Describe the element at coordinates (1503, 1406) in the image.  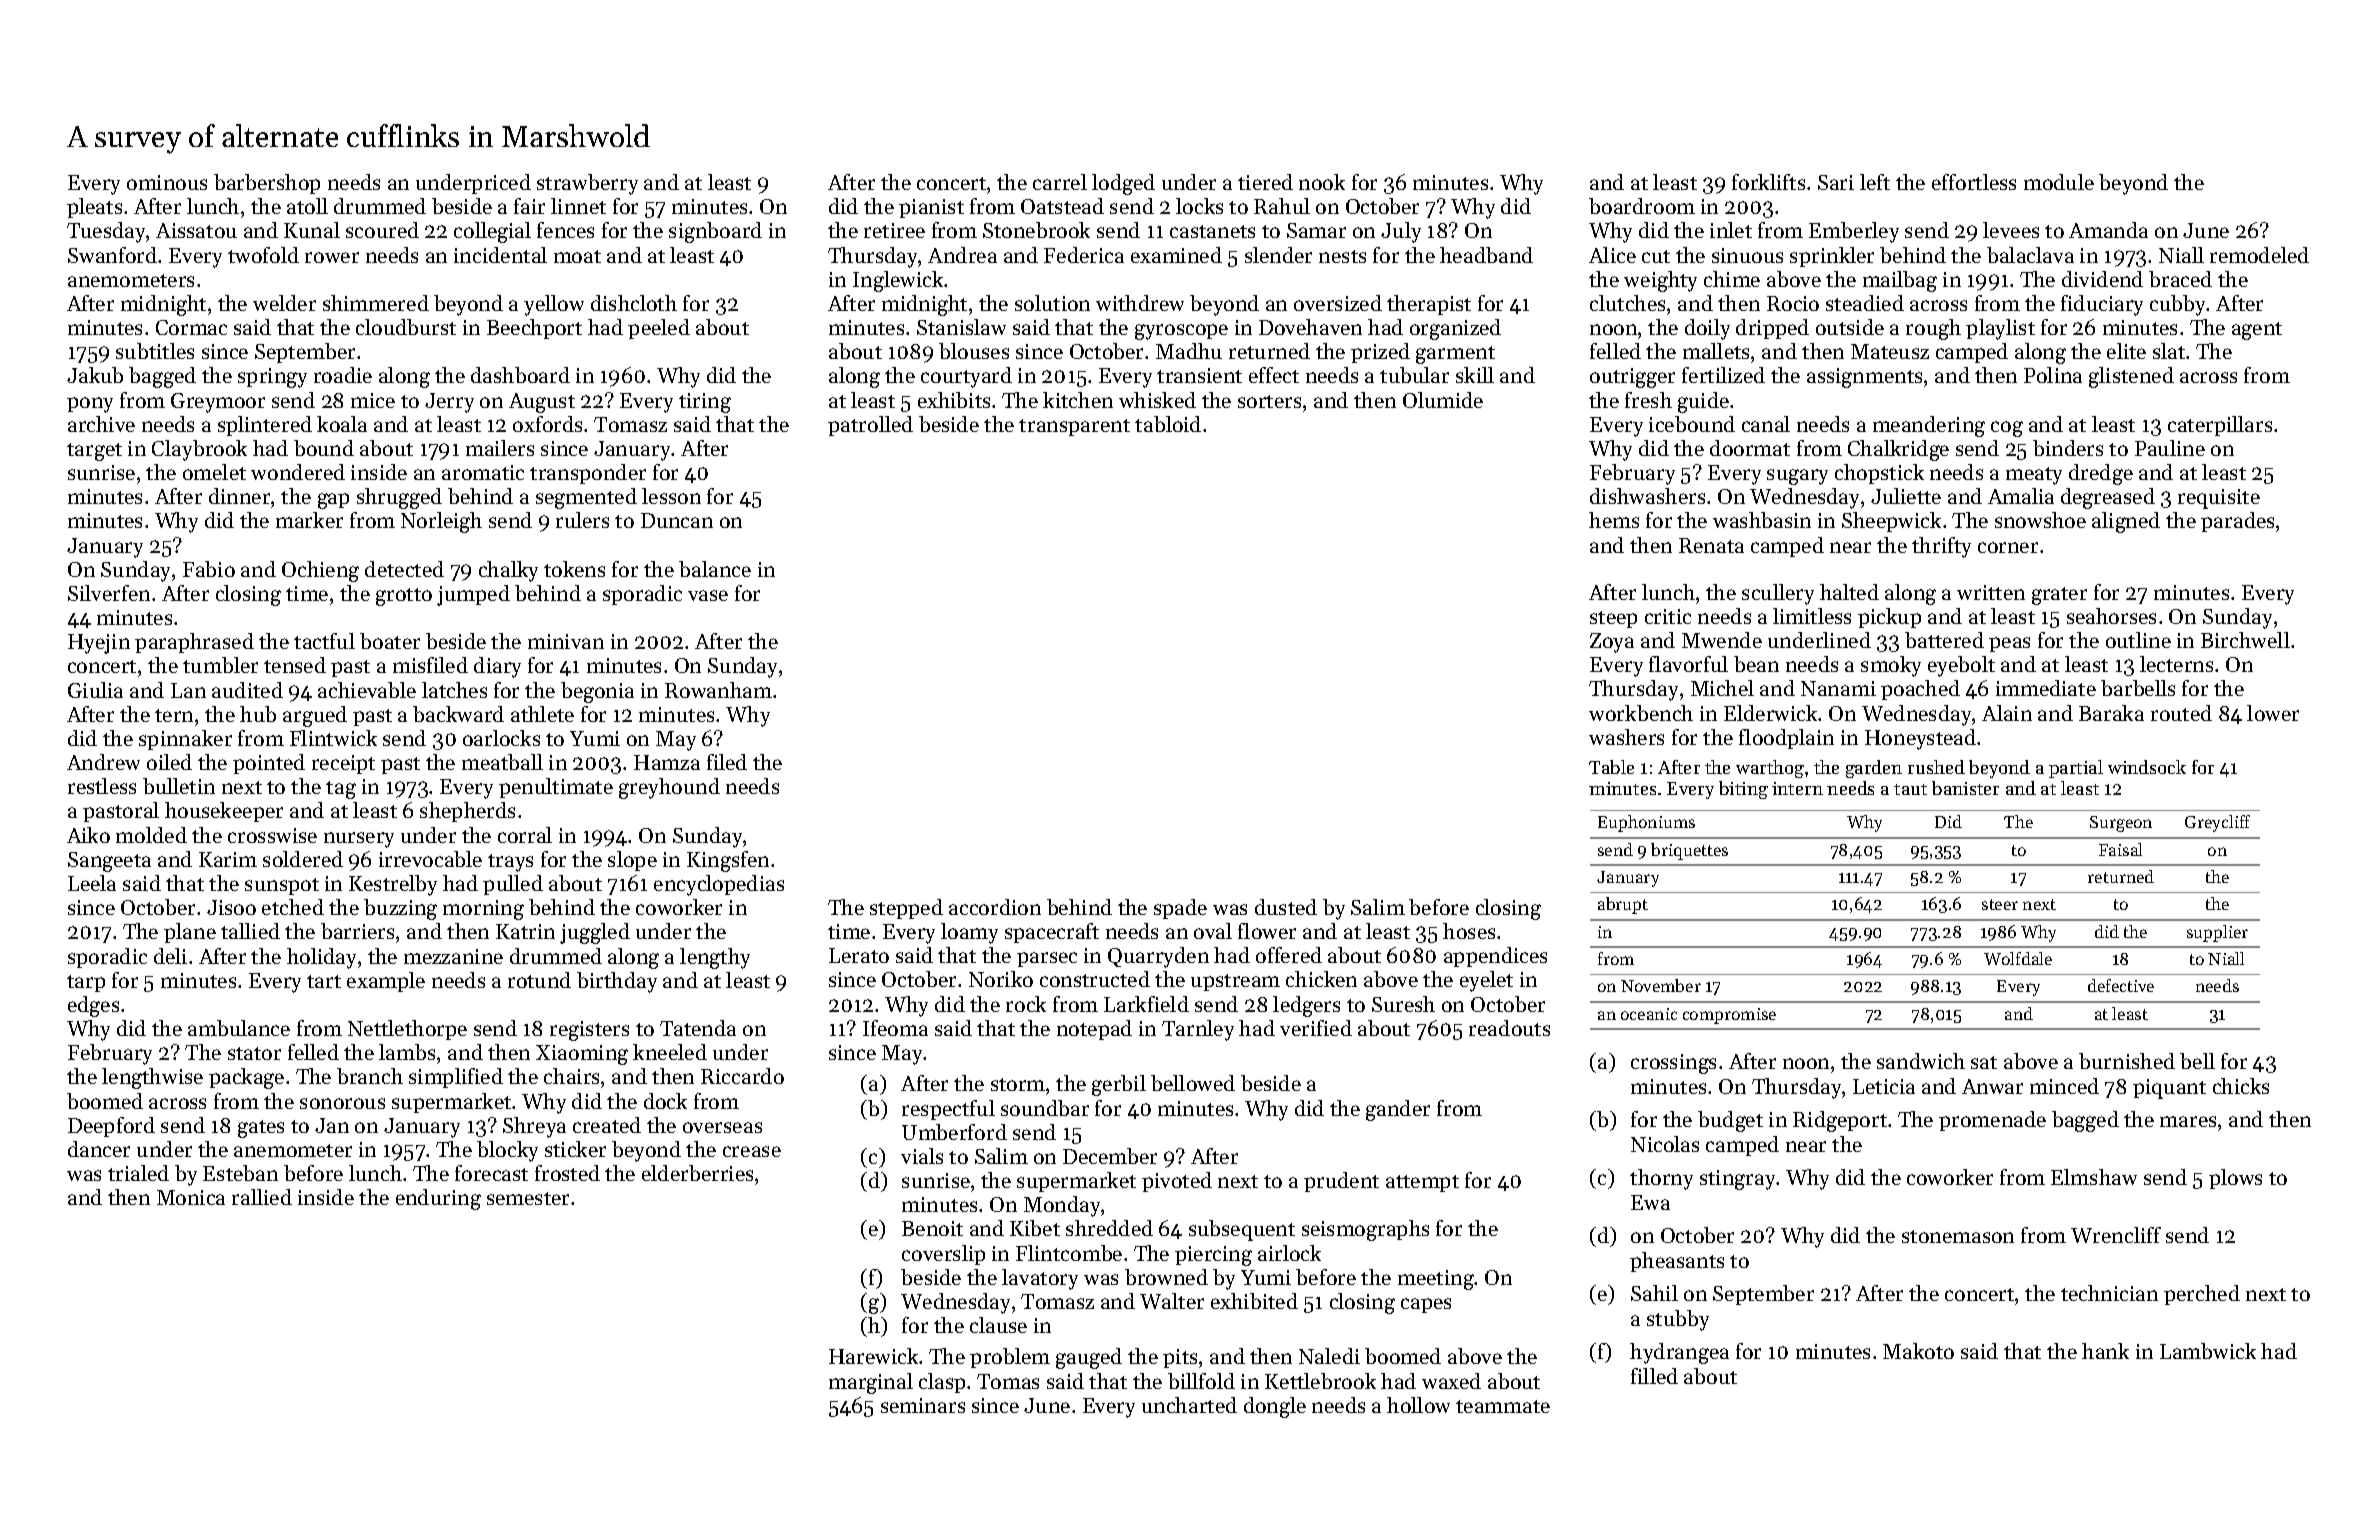
I see `teammate` at that location.
